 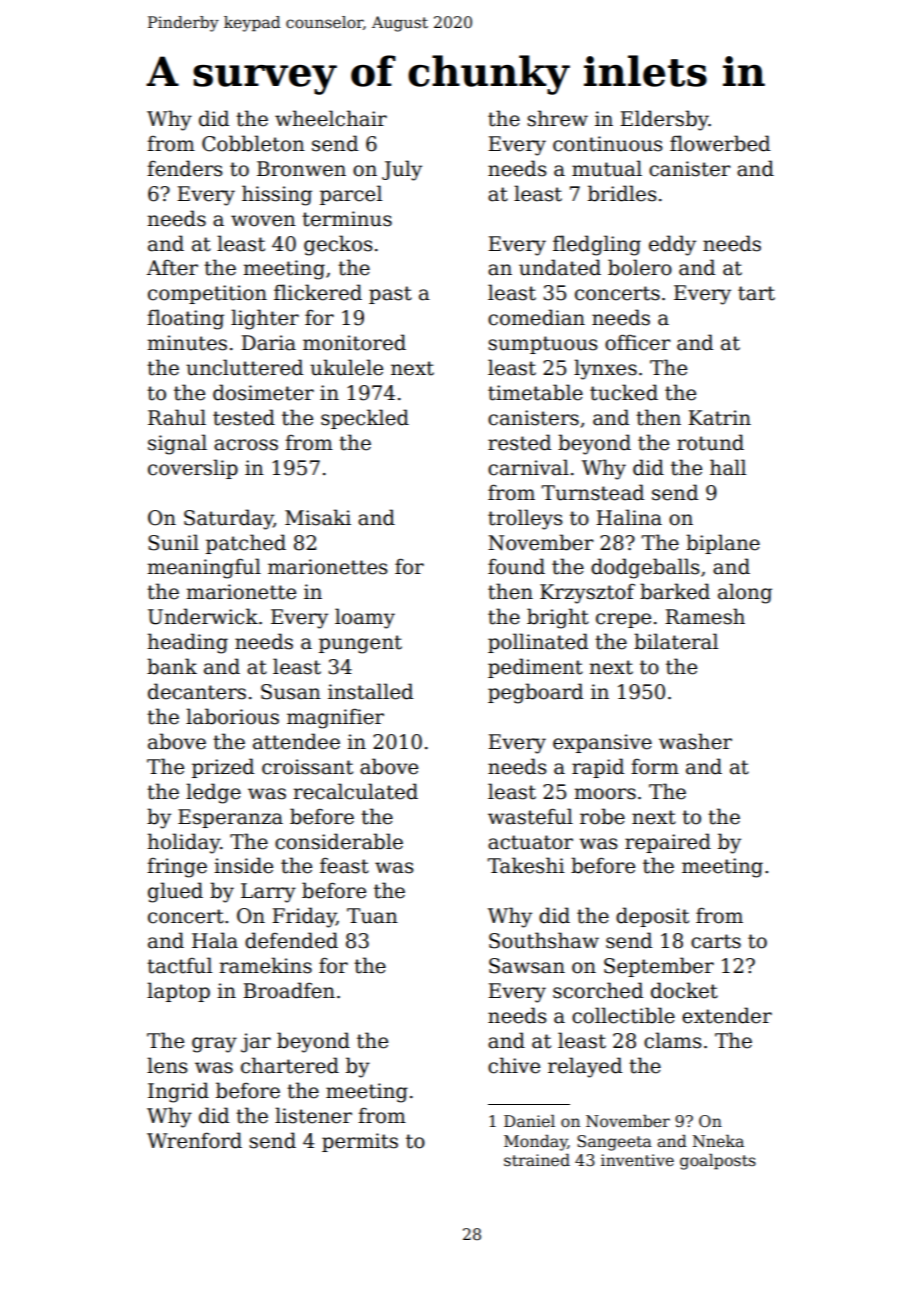 What do you see at coordinates (194, 1140) in the image?
I see `Wrenford` at bounding box center [194, 1140].
